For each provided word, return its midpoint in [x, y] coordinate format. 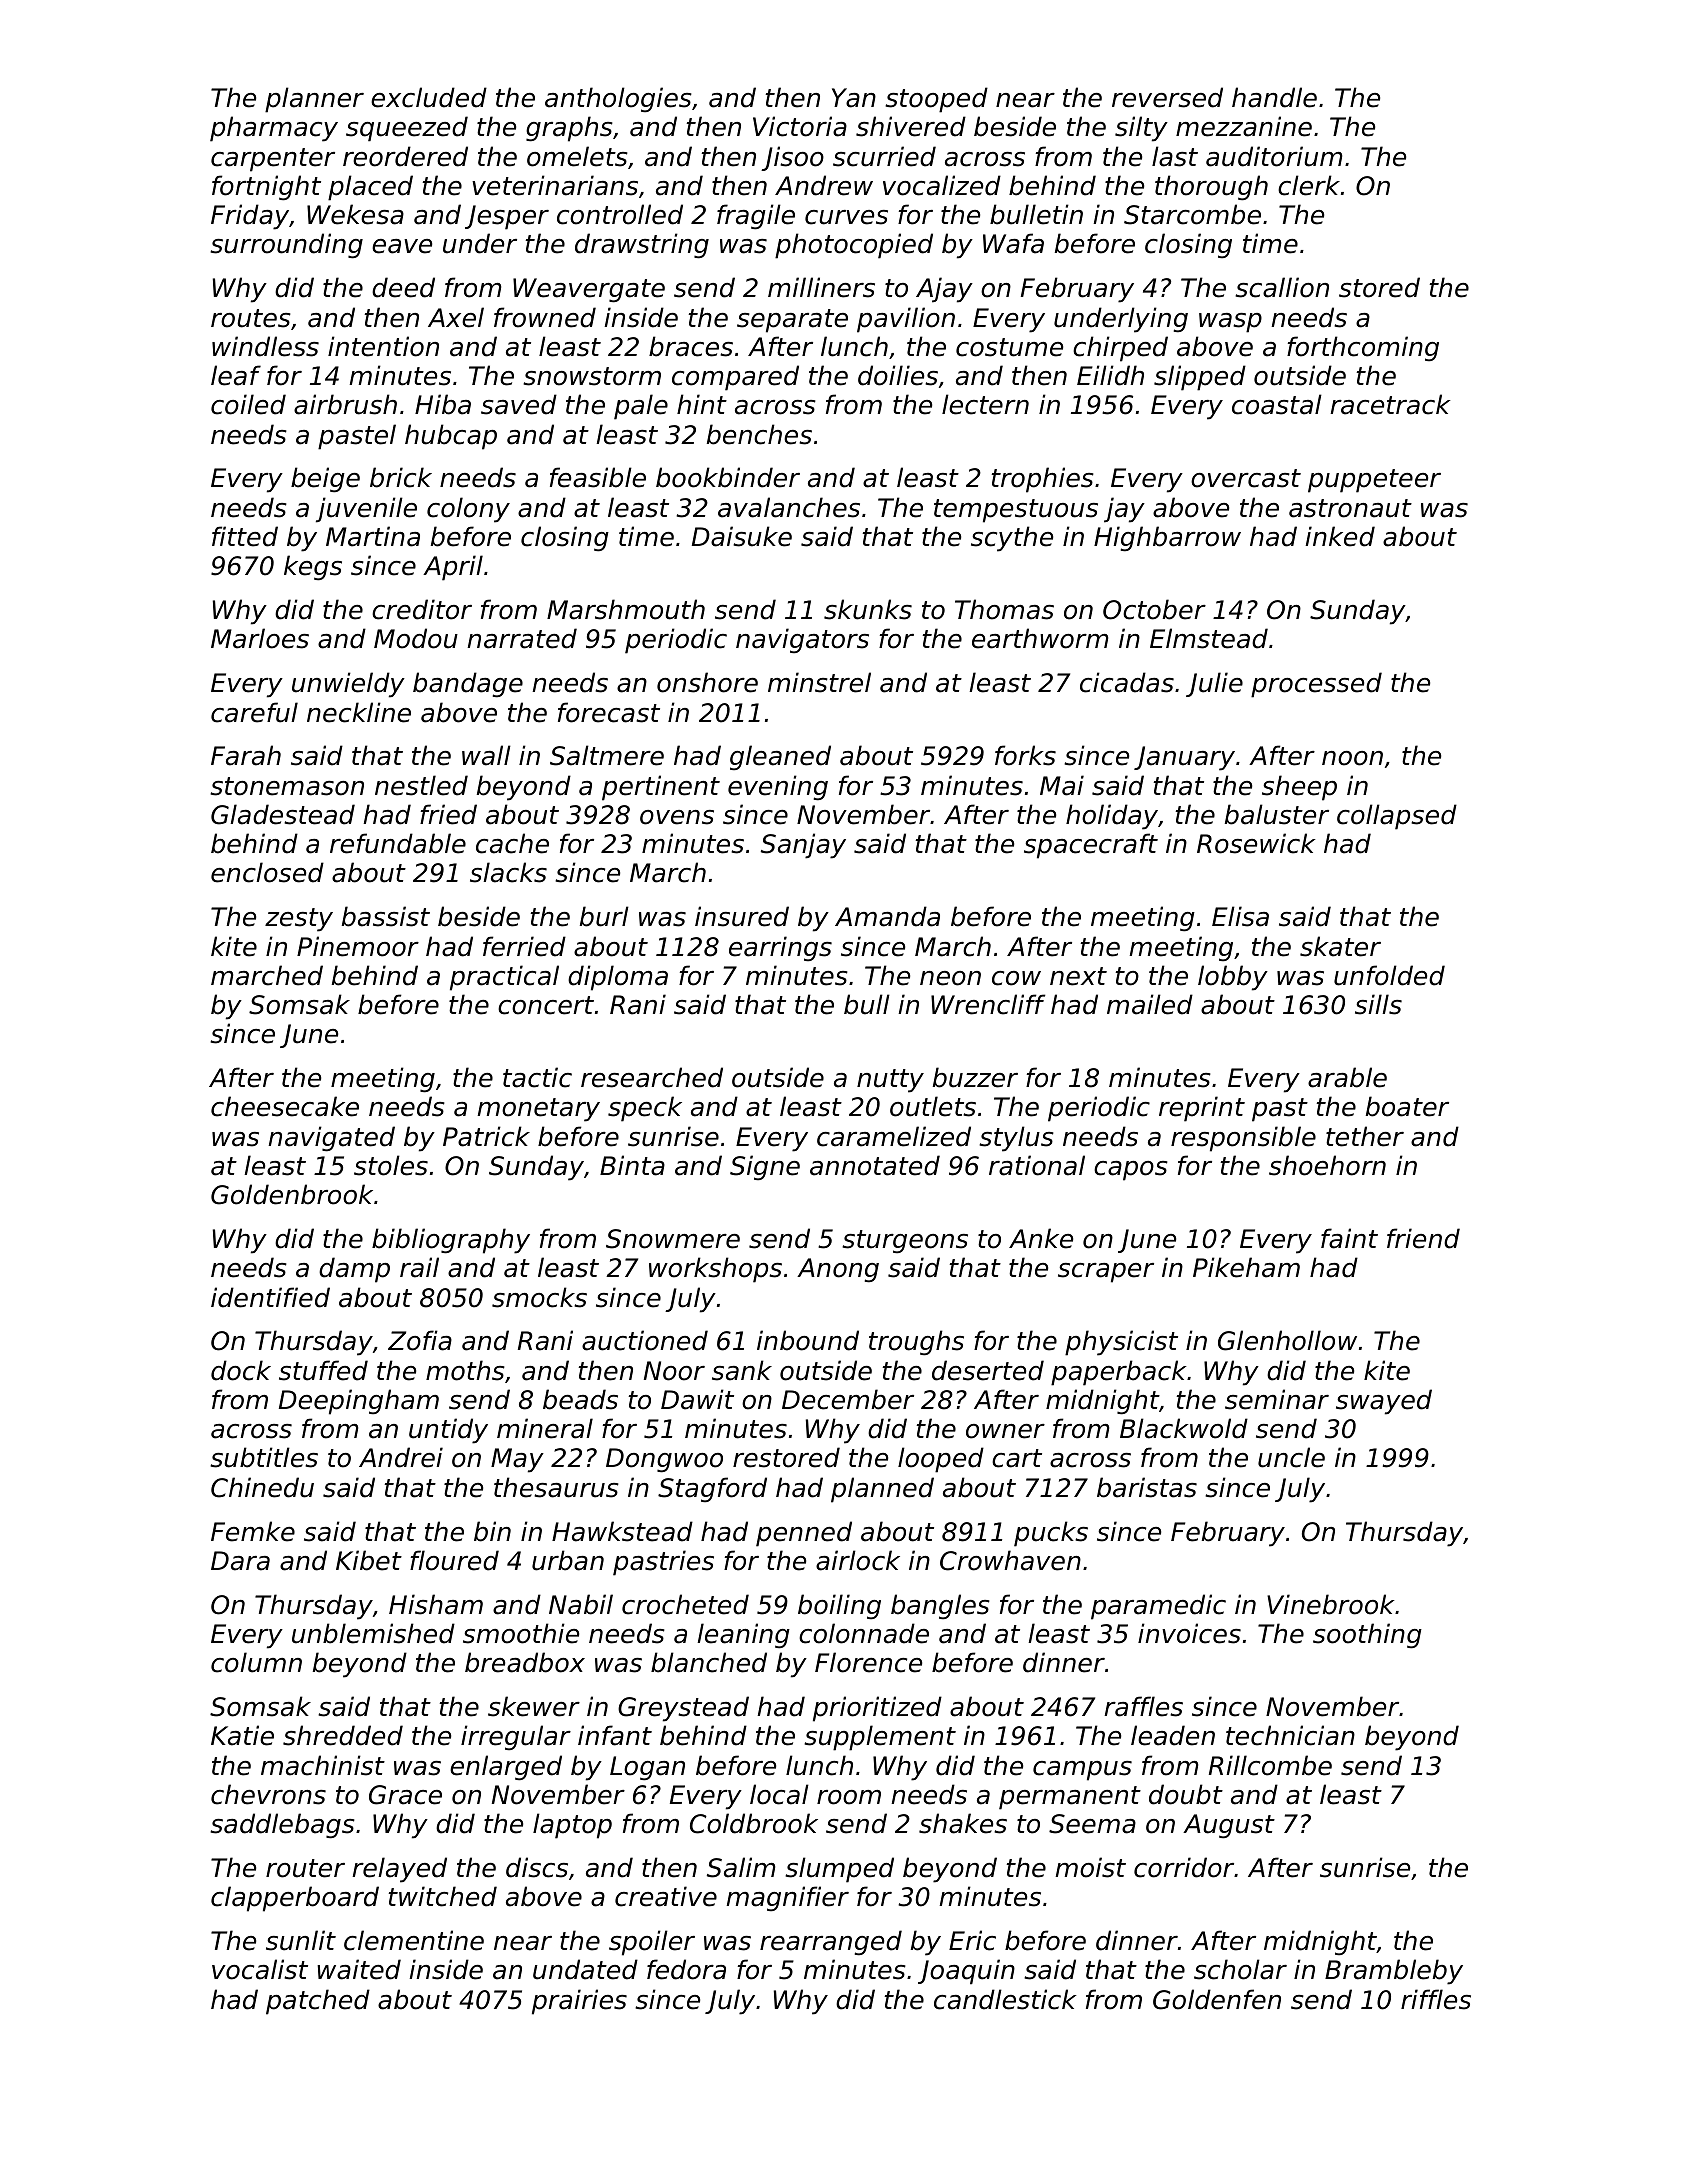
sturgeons [905, 1242]
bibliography [451, 1241]
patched [318, 2002]
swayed [1384, 1402]
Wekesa [355, 214]
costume [1009, 347]
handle [1274, 97]
